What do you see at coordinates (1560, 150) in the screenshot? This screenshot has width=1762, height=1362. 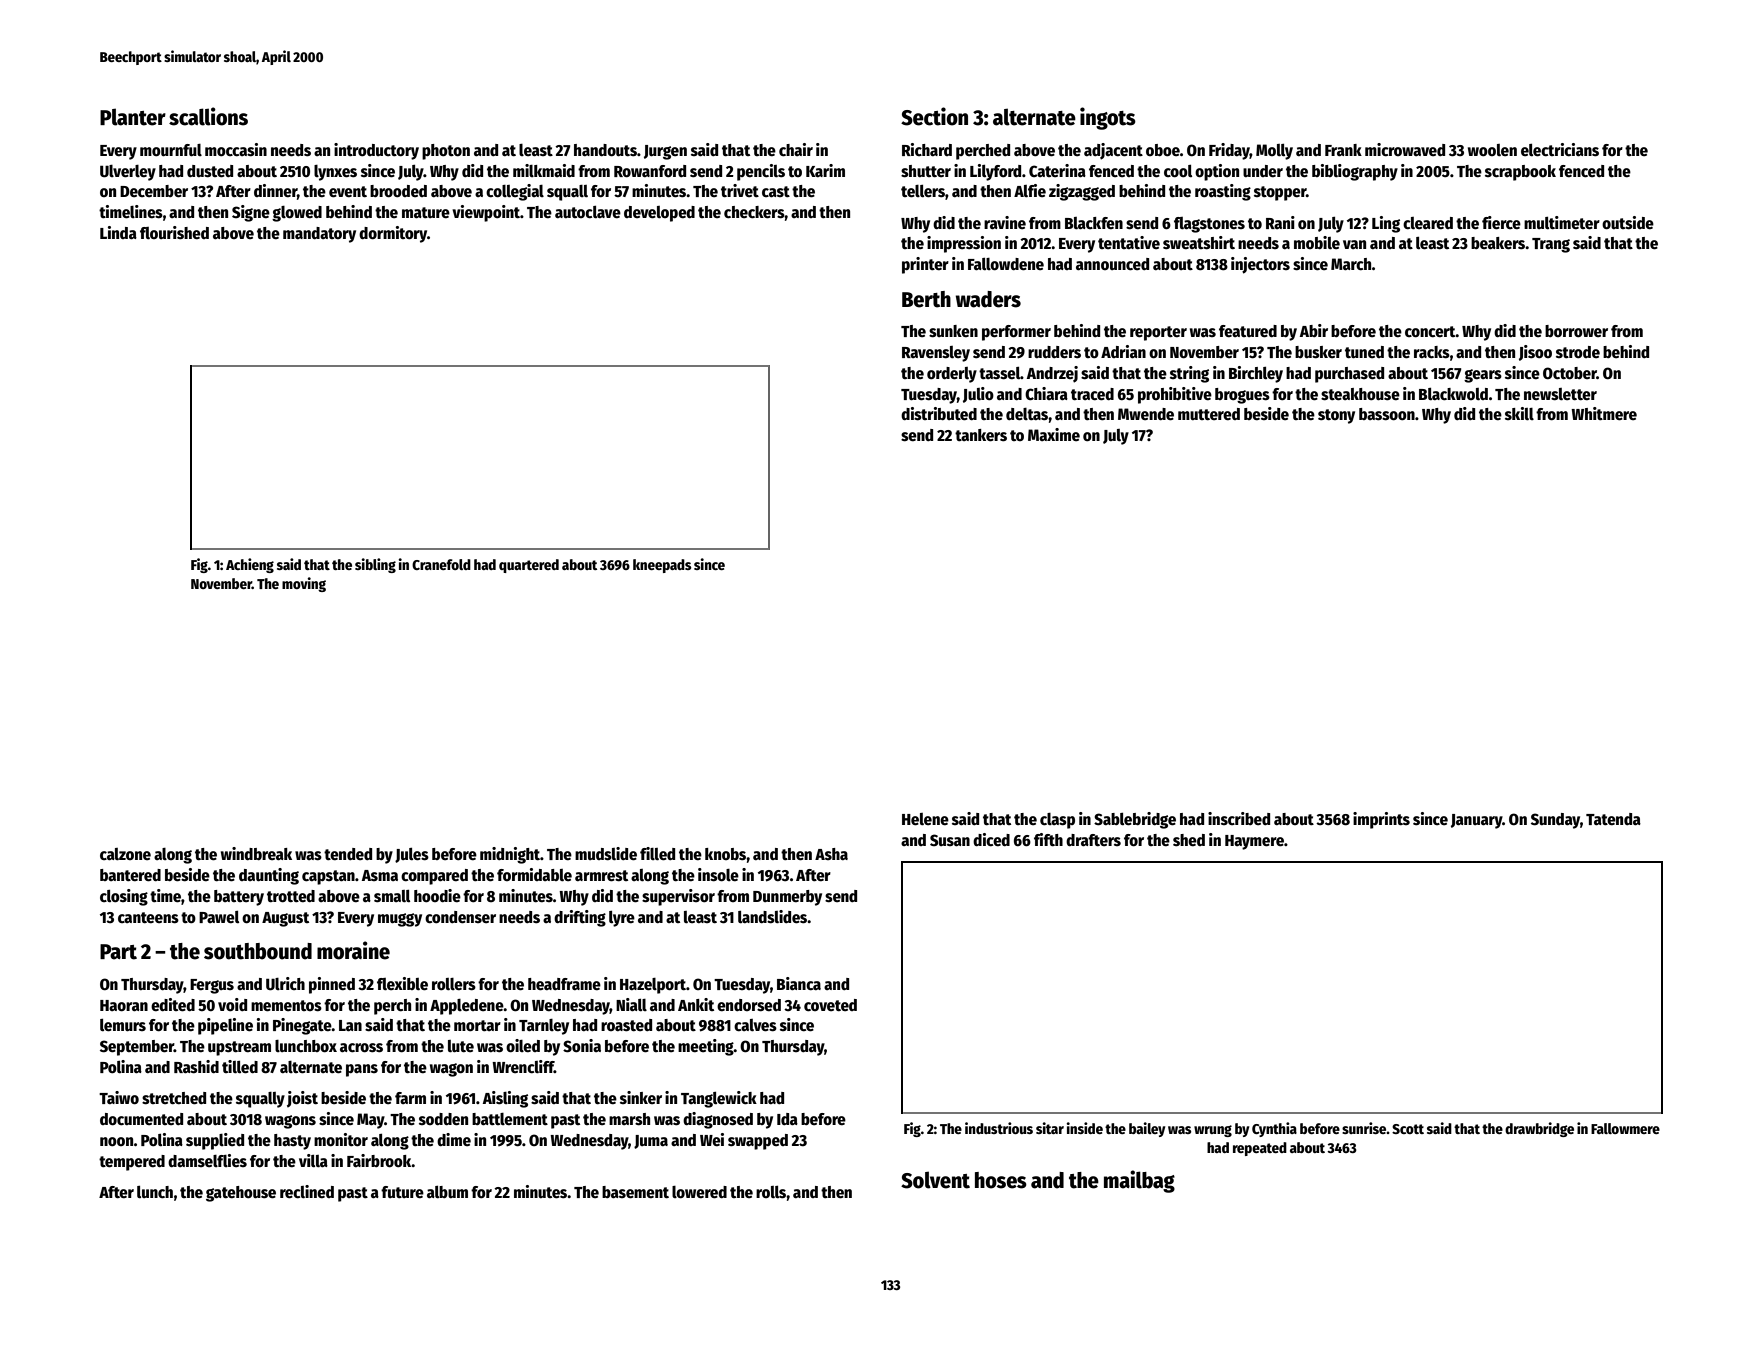 I see `electricians` at bounding box center [1560, 150].
